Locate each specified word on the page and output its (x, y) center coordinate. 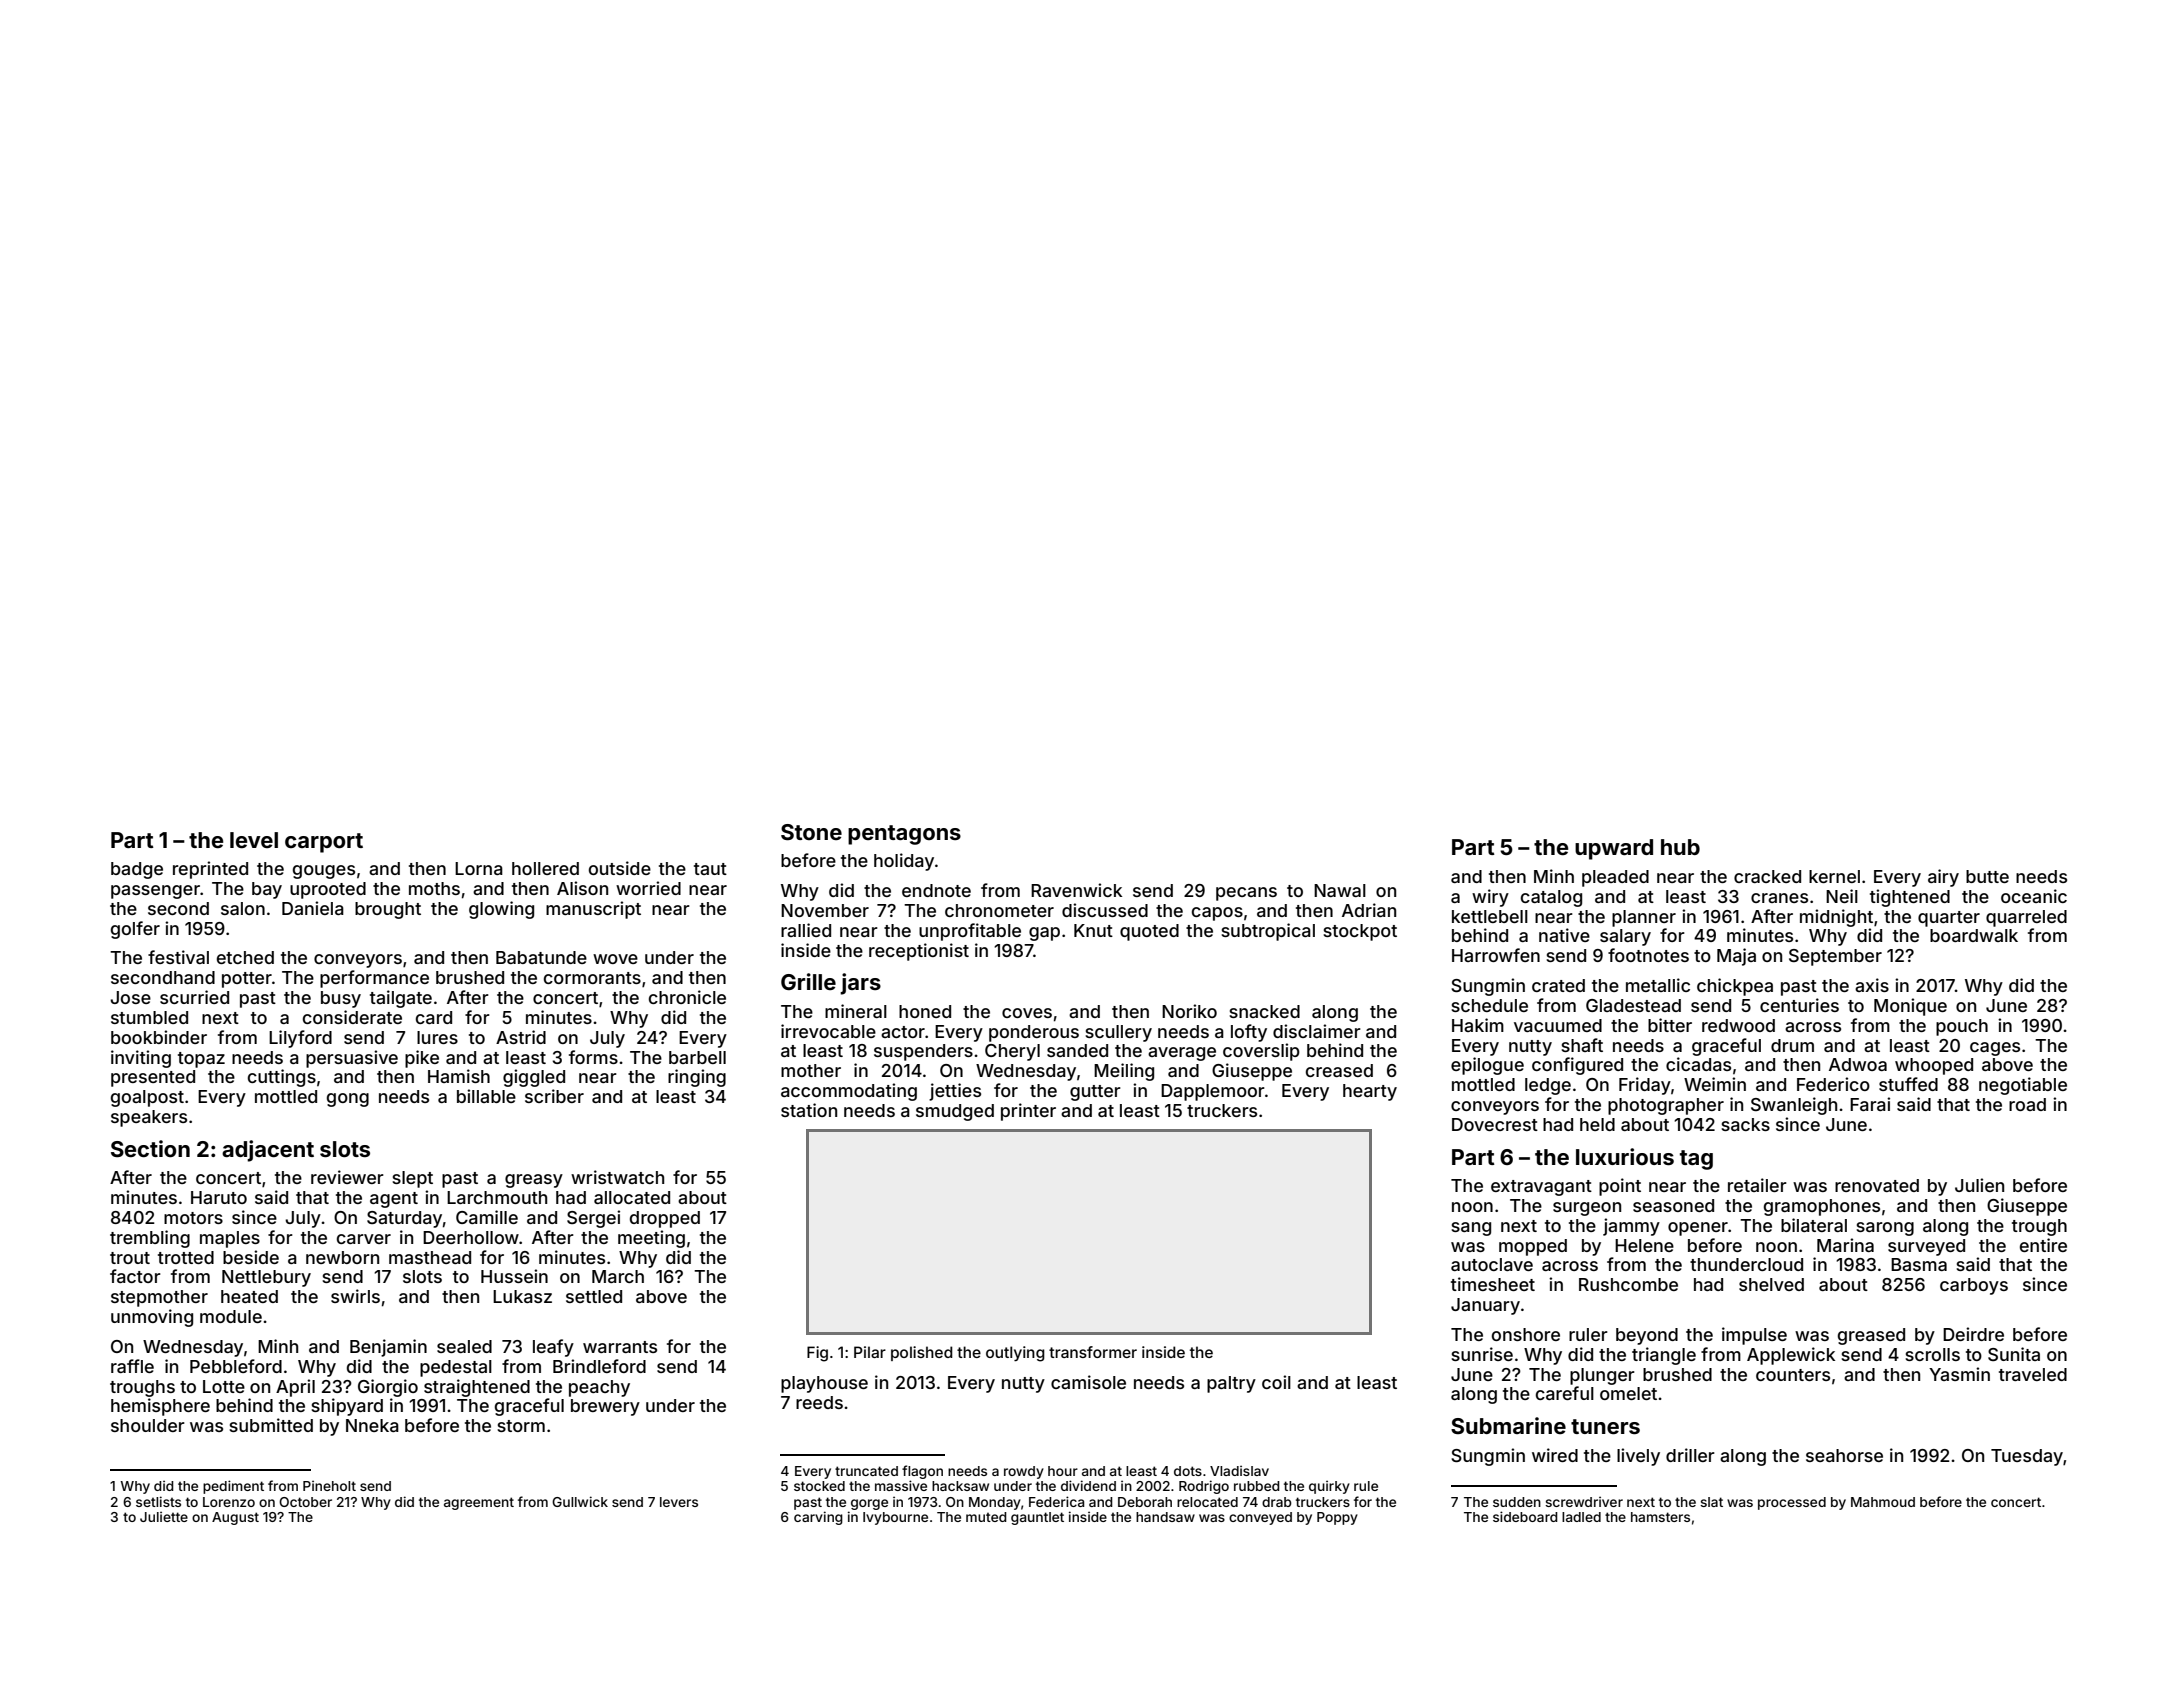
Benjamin (388, 1348)
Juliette (164, 1516)
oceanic (2034, 896)
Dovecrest (1495, 1124)
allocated (632, 1197)
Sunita (2014, 1354)
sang (1471, 1229)
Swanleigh (1794, 1106)
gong (348, 1100)
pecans (1246, 894)
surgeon (1587, 1209)
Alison (582, 888)
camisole (1088, 1382)
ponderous (1034, 1033)
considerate (352, 1017)
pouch (1962, 1027)
